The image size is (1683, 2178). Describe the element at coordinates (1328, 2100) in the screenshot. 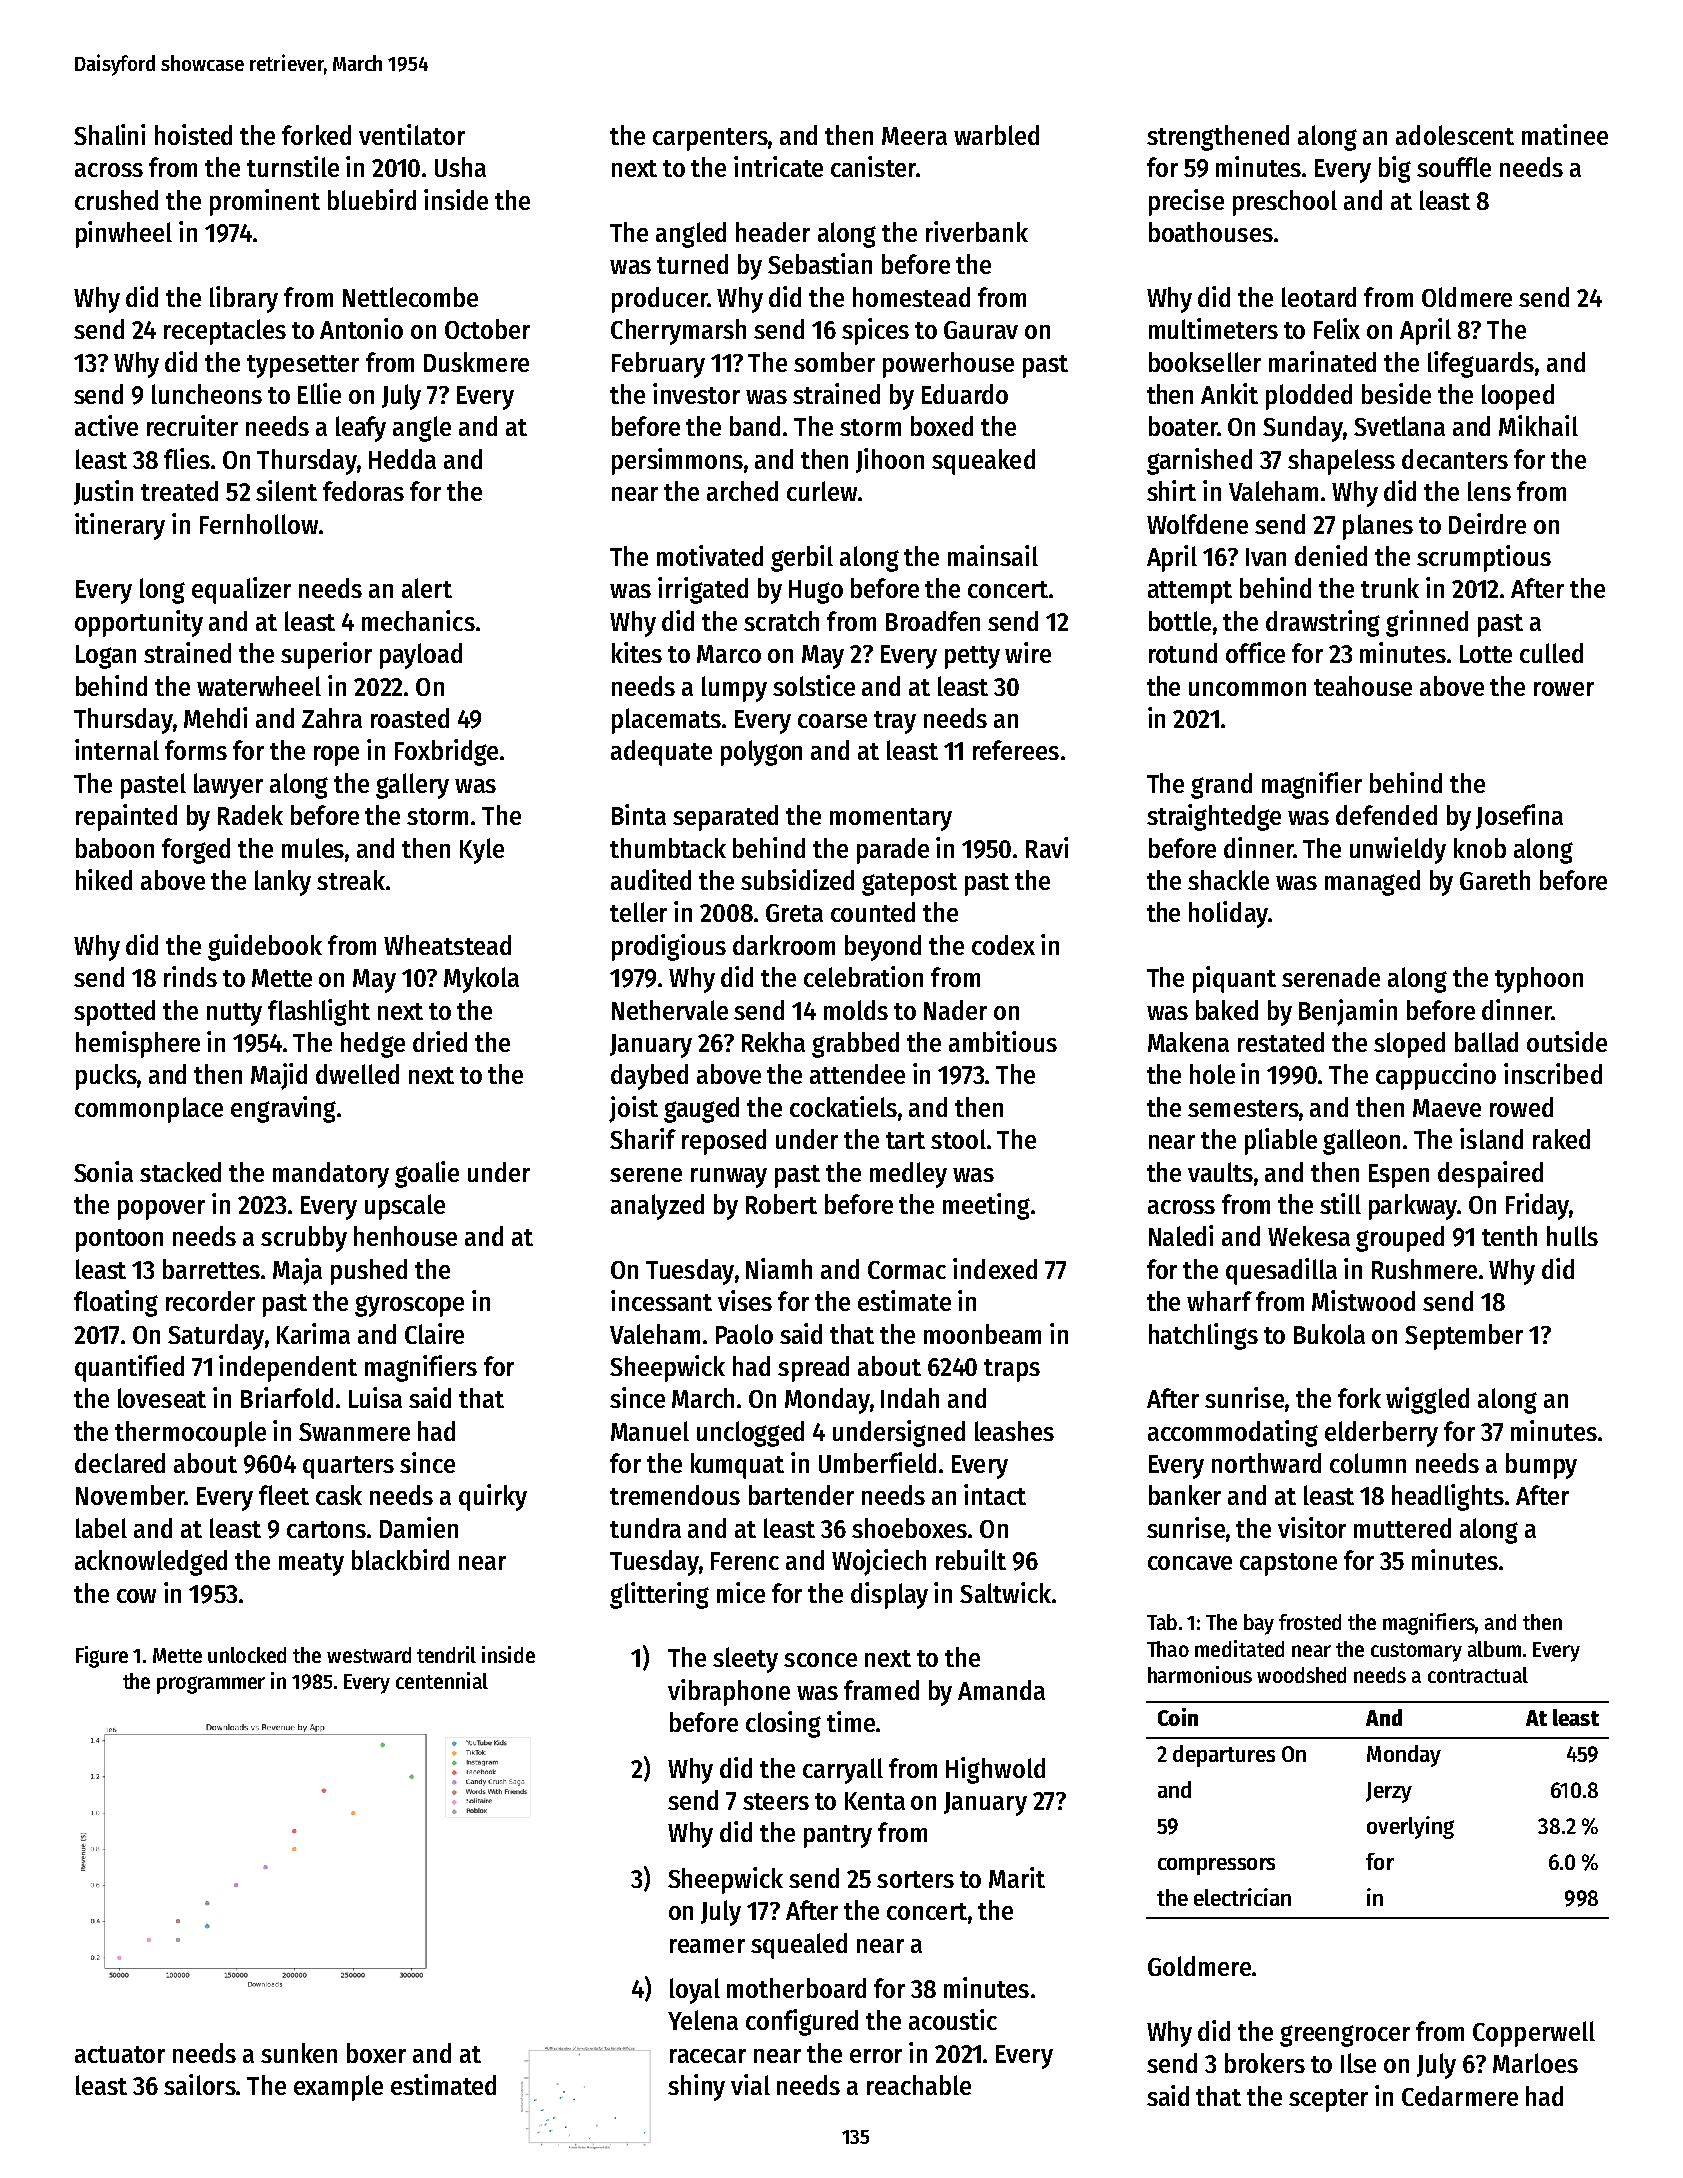

I see `scepter` at that location.
